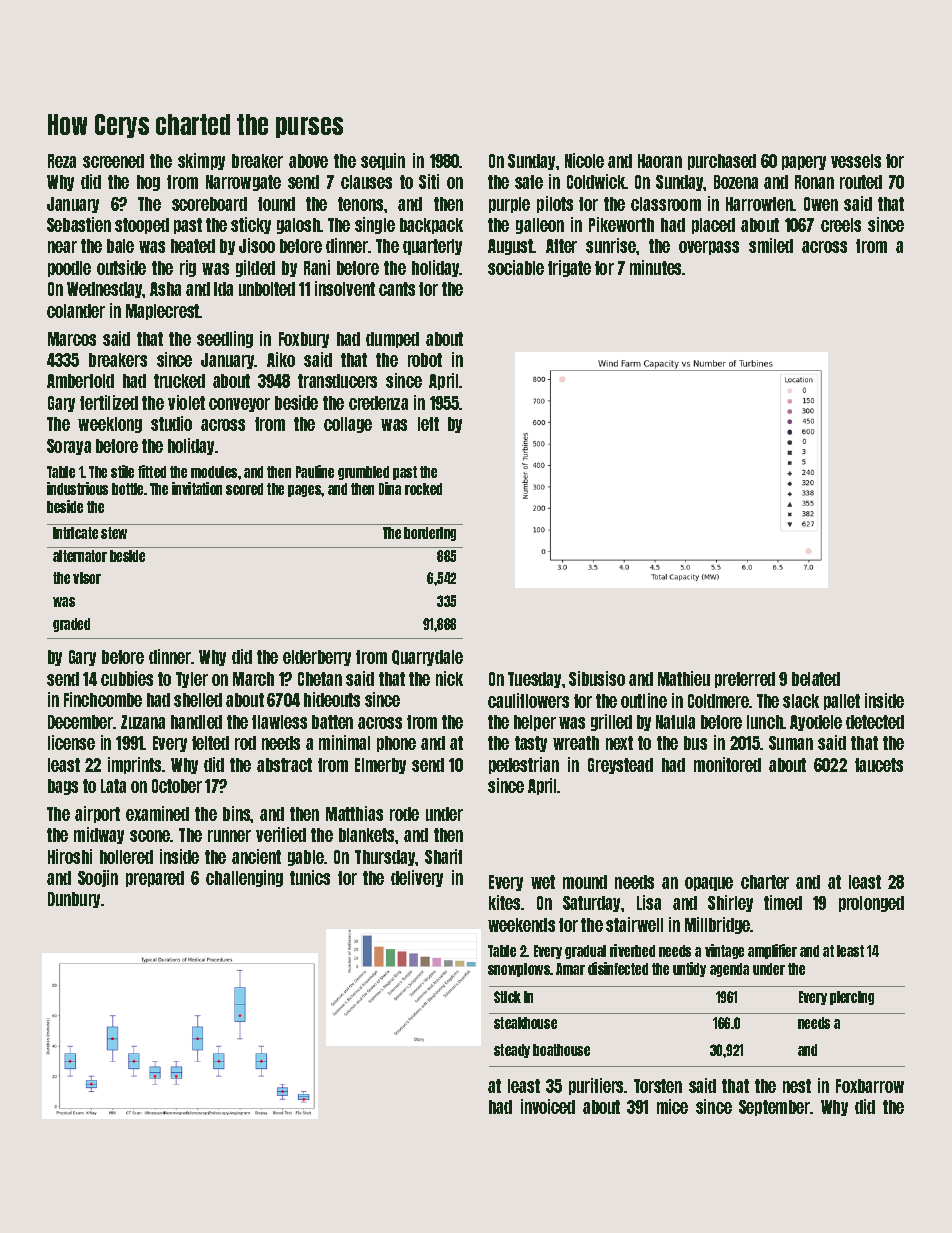  Describe the element at coordinates (69, 447) in the page. I see `Soraya` at that location.
